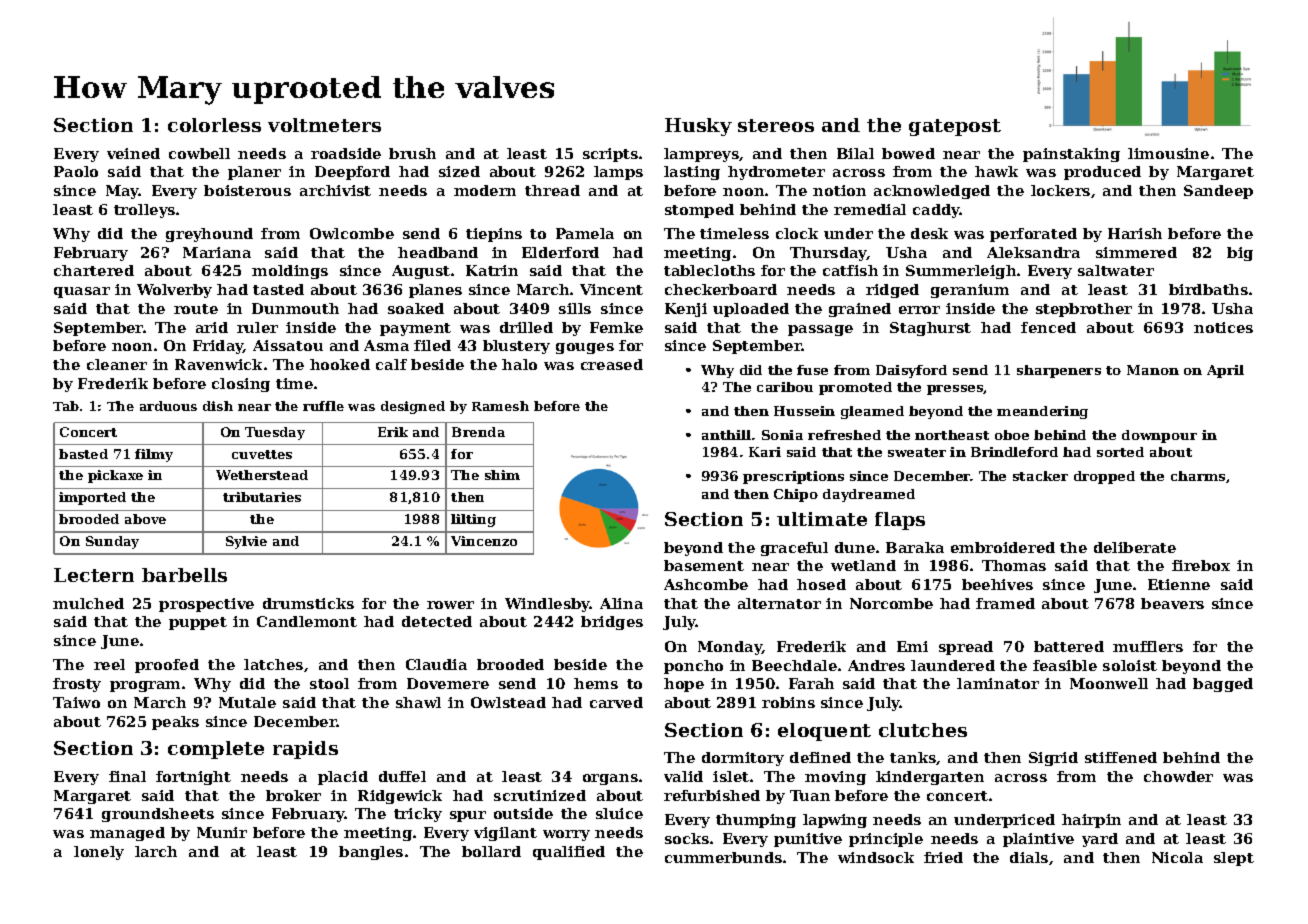  I want to click on arid, so click(212, 327).
